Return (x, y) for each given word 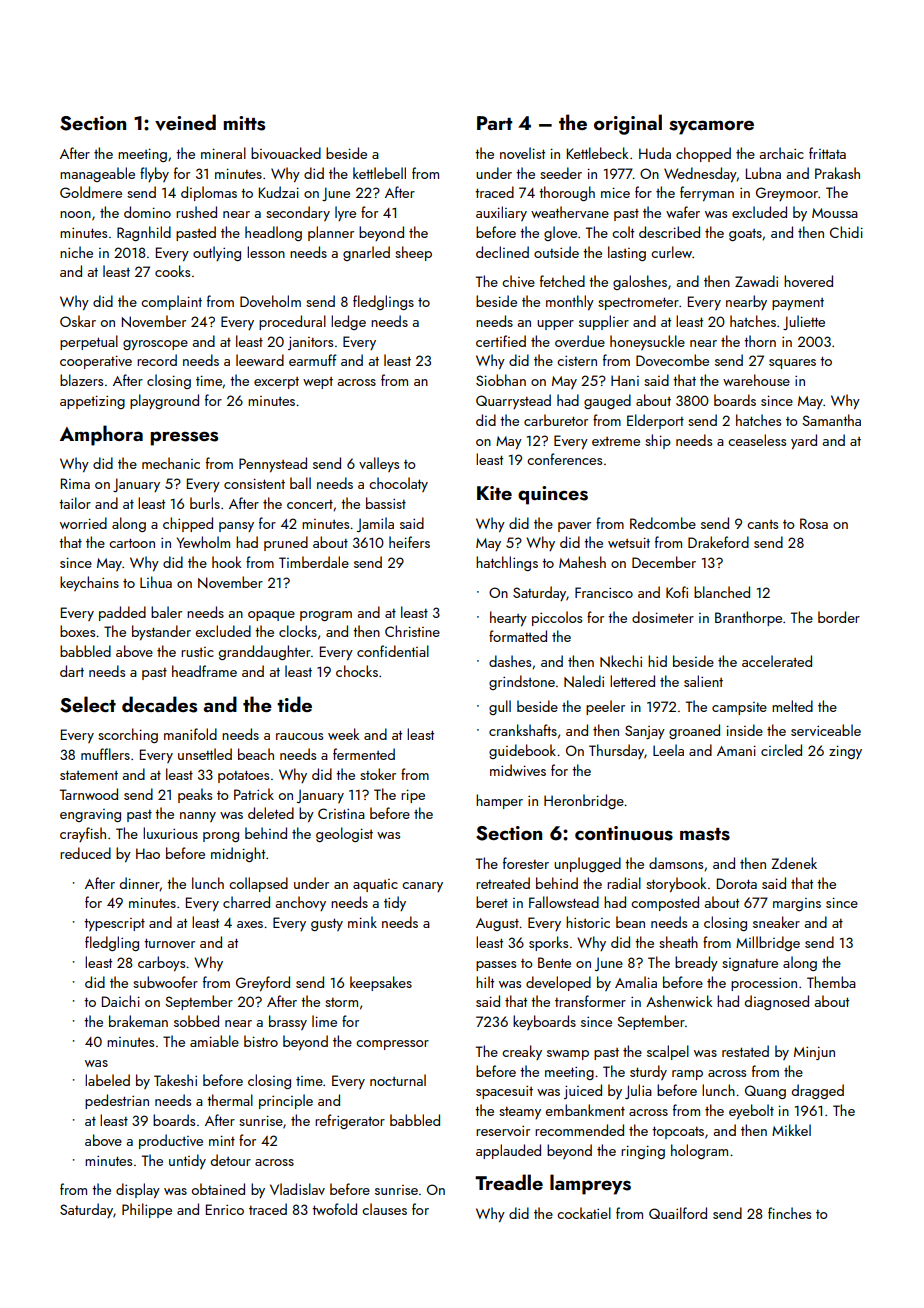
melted (792, 706)
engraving (90, 815)
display (138, 1190)
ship (658, 441)
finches (789, 1213)
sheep (413, 253)
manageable (97, 174)
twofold (334, 1209)
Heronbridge (584, 801)
